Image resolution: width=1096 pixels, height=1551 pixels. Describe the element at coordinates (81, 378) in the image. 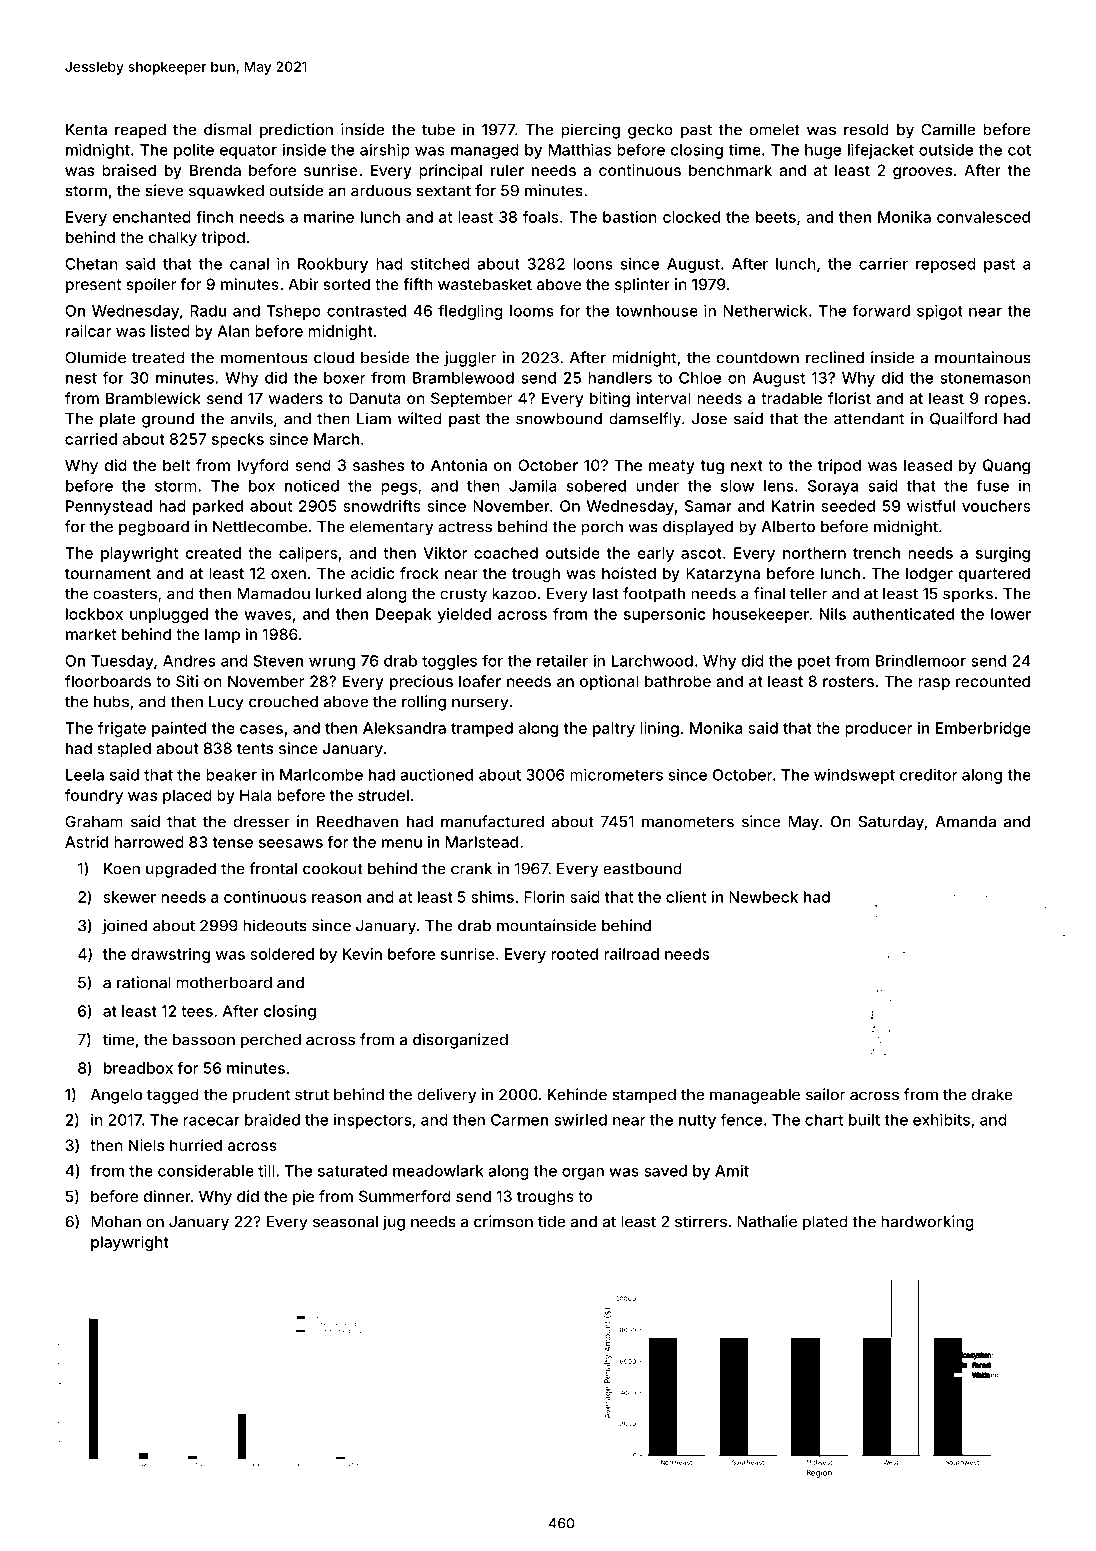

I see `nest` at that location.
